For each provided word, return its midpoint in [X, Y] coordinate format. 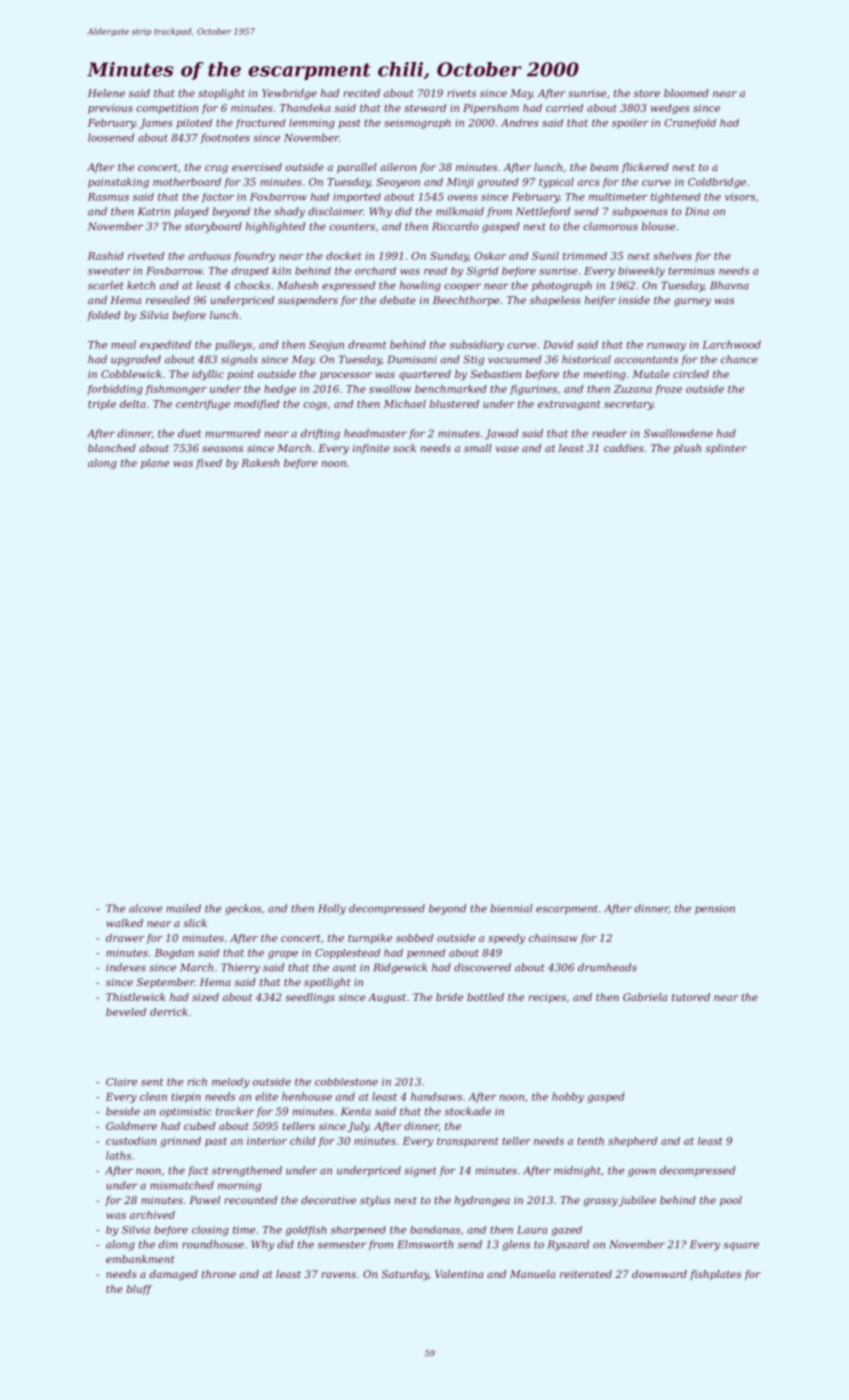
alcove [145, 908]
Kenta [356, 1111]
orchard [375, 271]
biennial [511, 908]
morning [239, 1186]
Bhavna [729, 285]
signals [239, 360]
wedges [670, 109]
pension [715, 910]
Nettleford [543, 212]
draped [249, 272]
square [741, 1246]
